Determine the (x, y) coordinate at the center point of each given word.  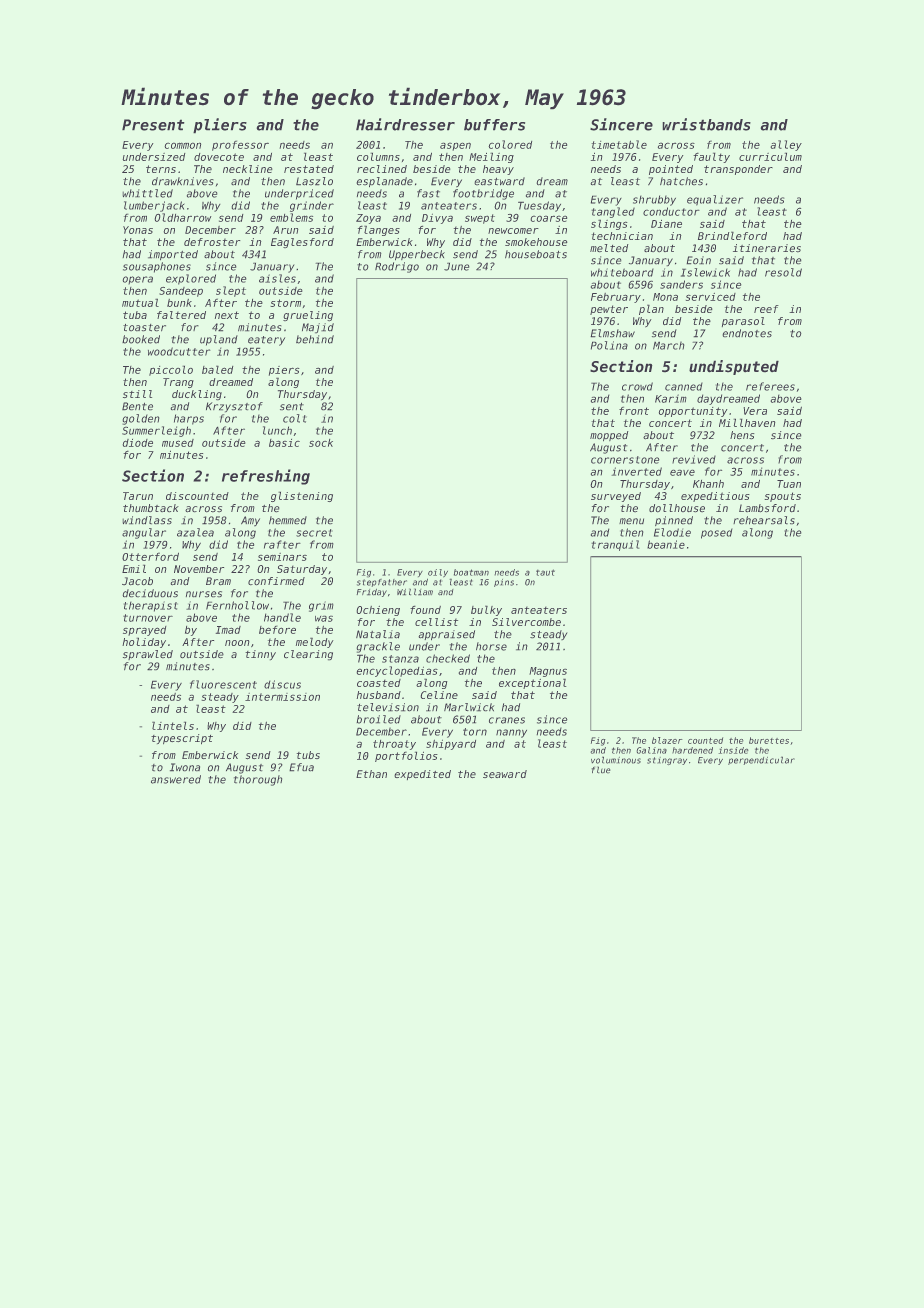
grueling (308, 316)
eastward (499, 181)
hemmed (288, 520)
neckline (248, 169)
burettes (769, 740)
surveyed (616, 497)
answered (176, 779)
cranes (507, 720)
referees (770, 386)
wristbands (706, 124)
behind (315, 339)
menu (631, 521)
